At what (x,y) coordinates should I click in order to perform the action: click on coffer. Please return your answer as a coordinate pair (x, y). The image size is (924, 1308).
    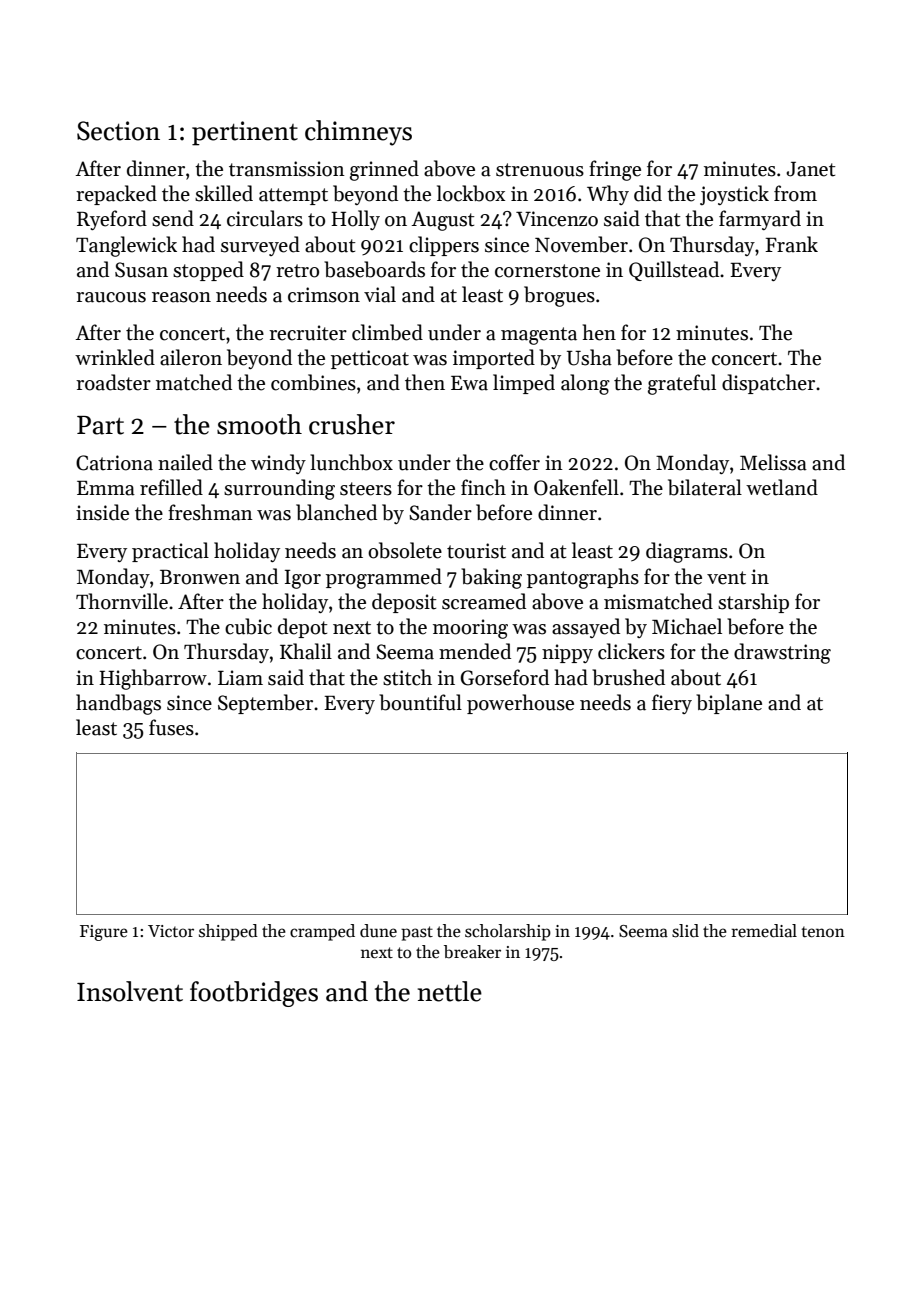
    Looking at the image, I should click on (514, 462).
